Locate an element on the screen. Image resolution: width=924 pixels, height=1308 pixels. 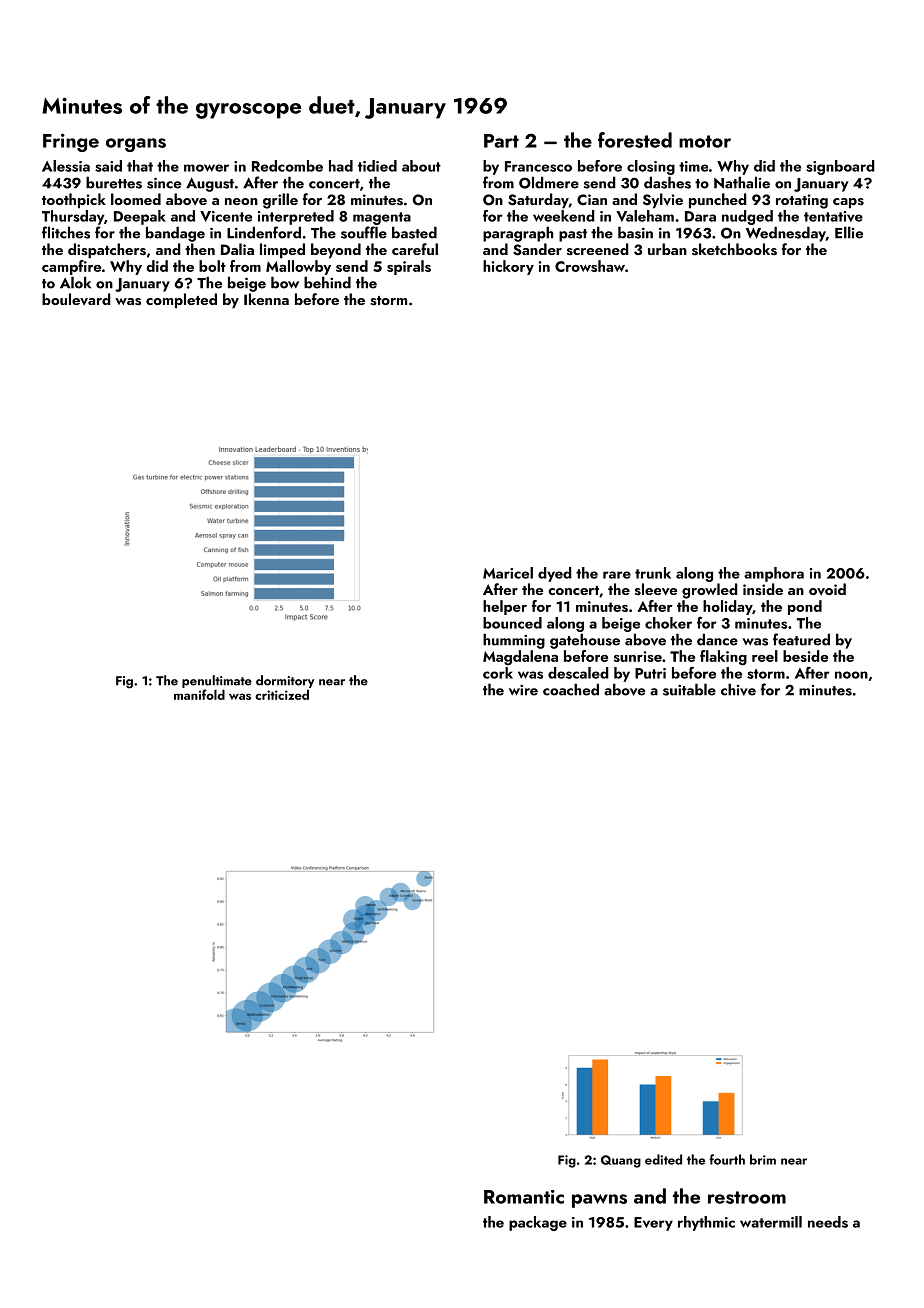
Romantic is located at coordinates (524, 1197).
